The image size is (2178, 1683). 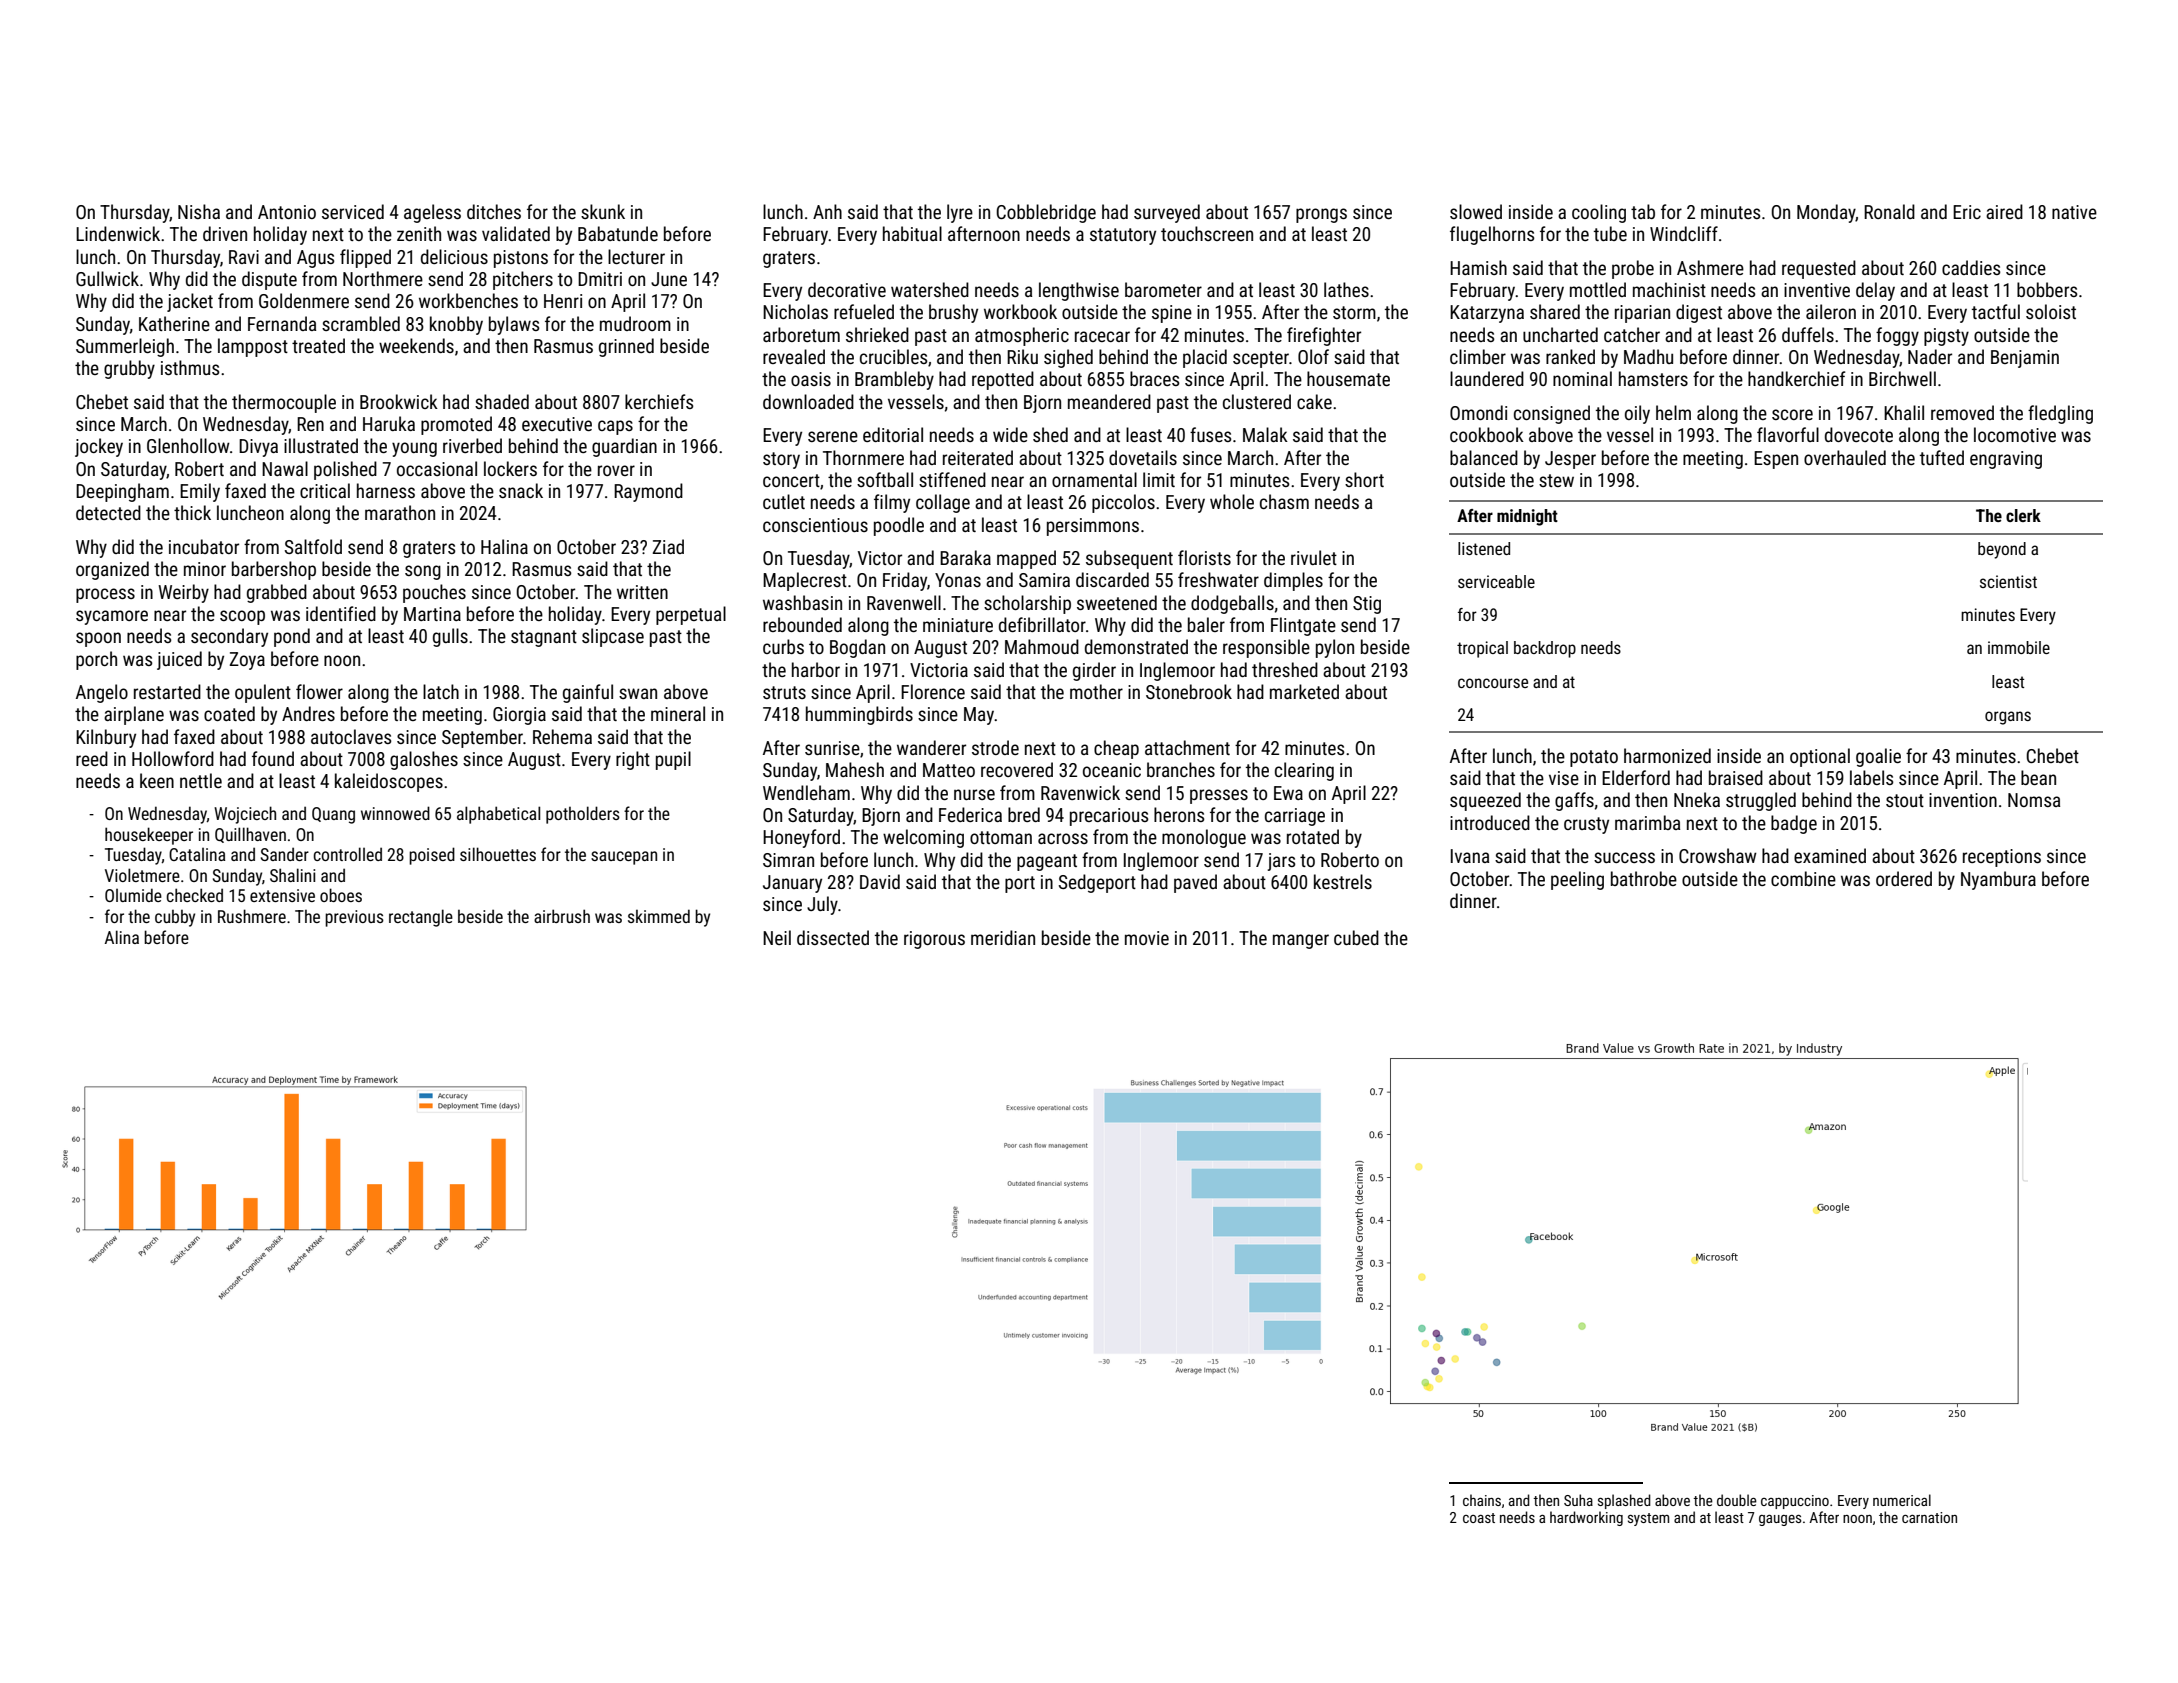 I want to click on ordered, so click(x=1904, y=878).
